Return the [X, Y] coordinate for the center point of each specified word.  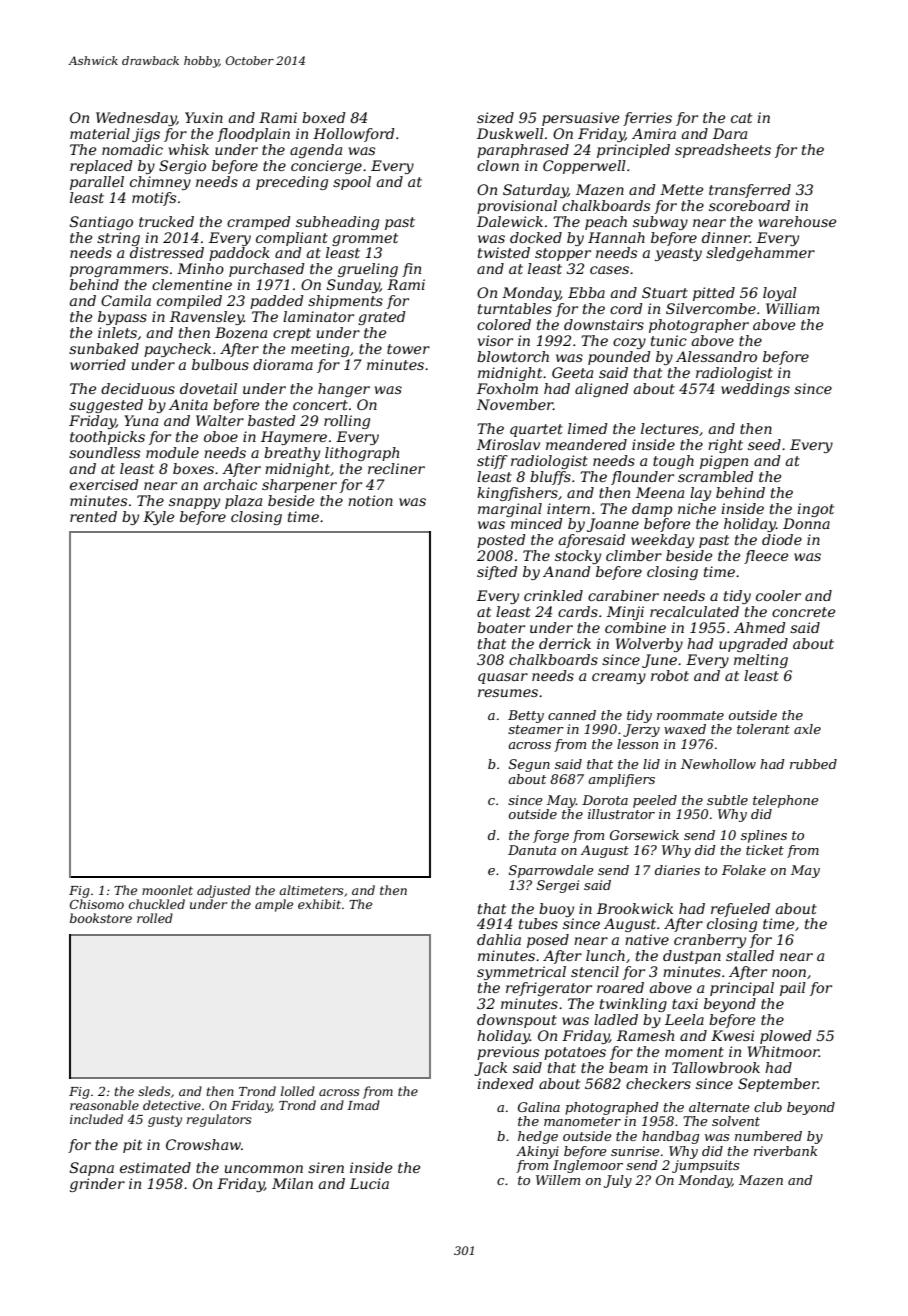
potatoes [575, 1053]
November [515, 404]
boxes [193, 468]
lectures [670, 428]
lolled [298, 1091]
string [118, 239]
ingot [815, 510]
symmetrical [521, 973]
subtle [727, 800]
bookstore [101, 918]
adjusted [224, 891]
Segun [529, 765]
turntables [515, 308]
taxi [685, 1003]
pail [793, 989]
